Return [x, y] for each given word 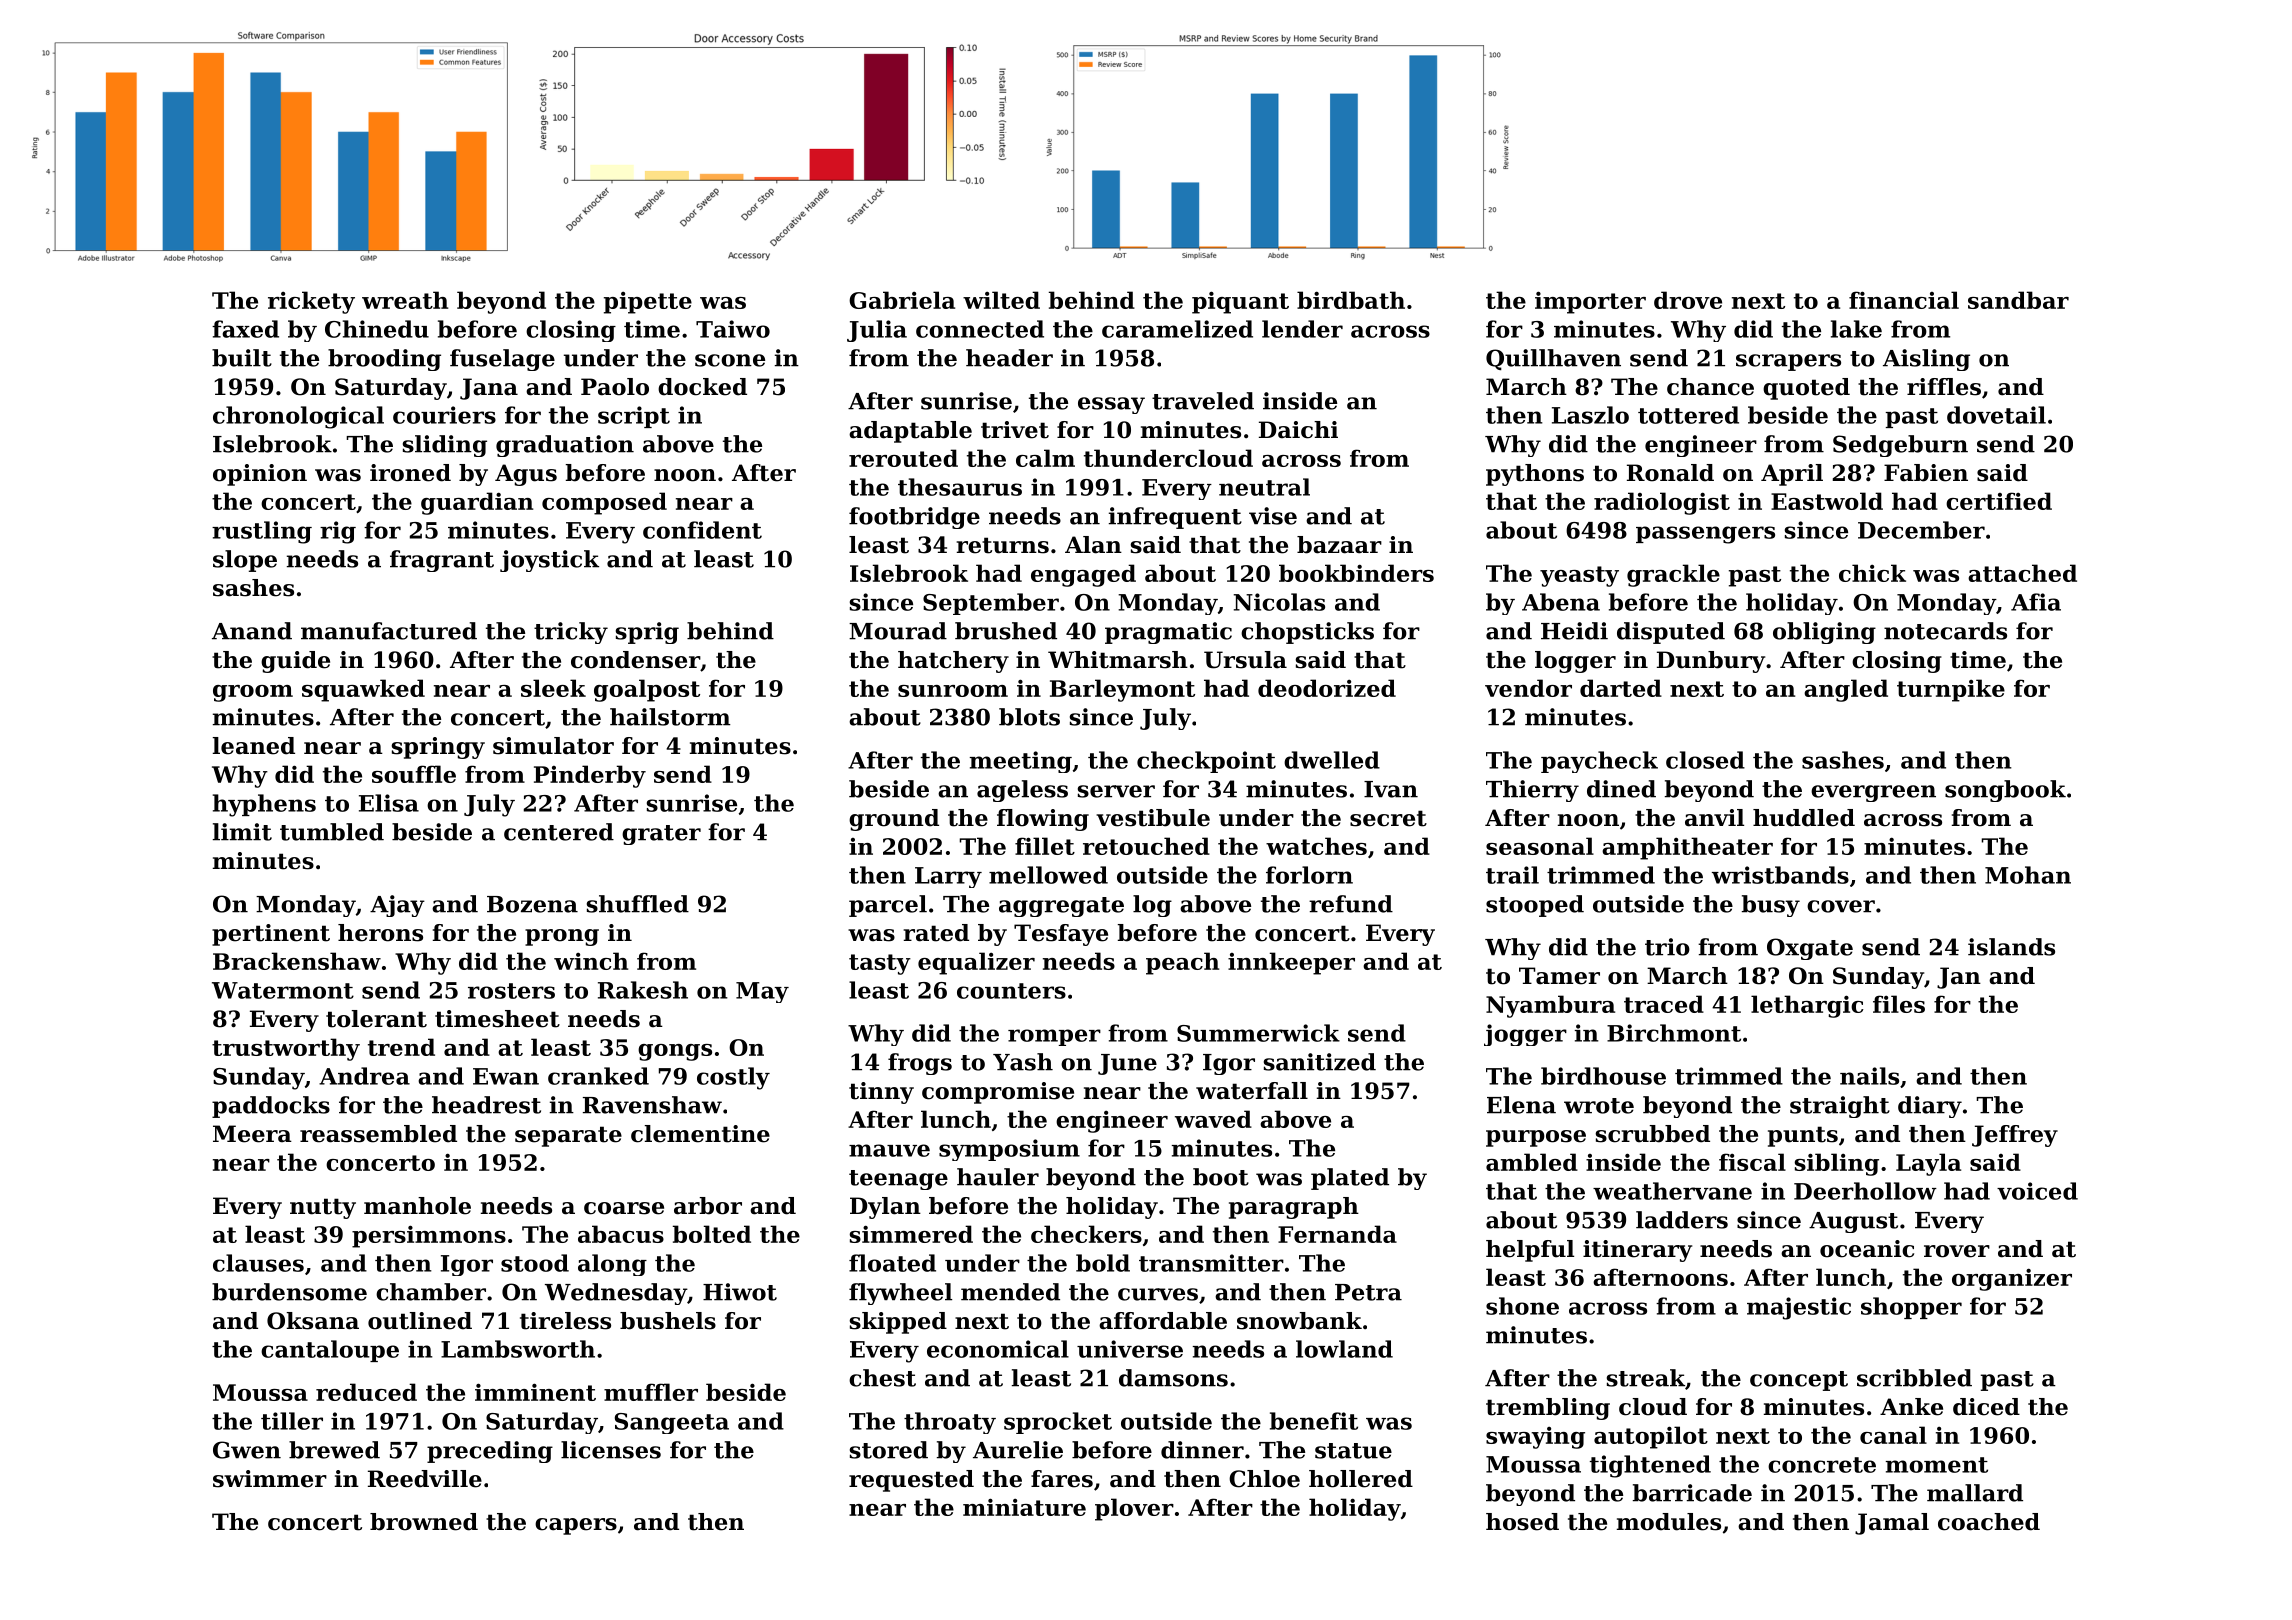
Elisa [389, 803]
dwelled [1332, 760]
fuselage [502, 360]
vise [1273, 516]
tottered [1688, 415]
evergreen [1873, 793]
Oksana [313, 1321]
